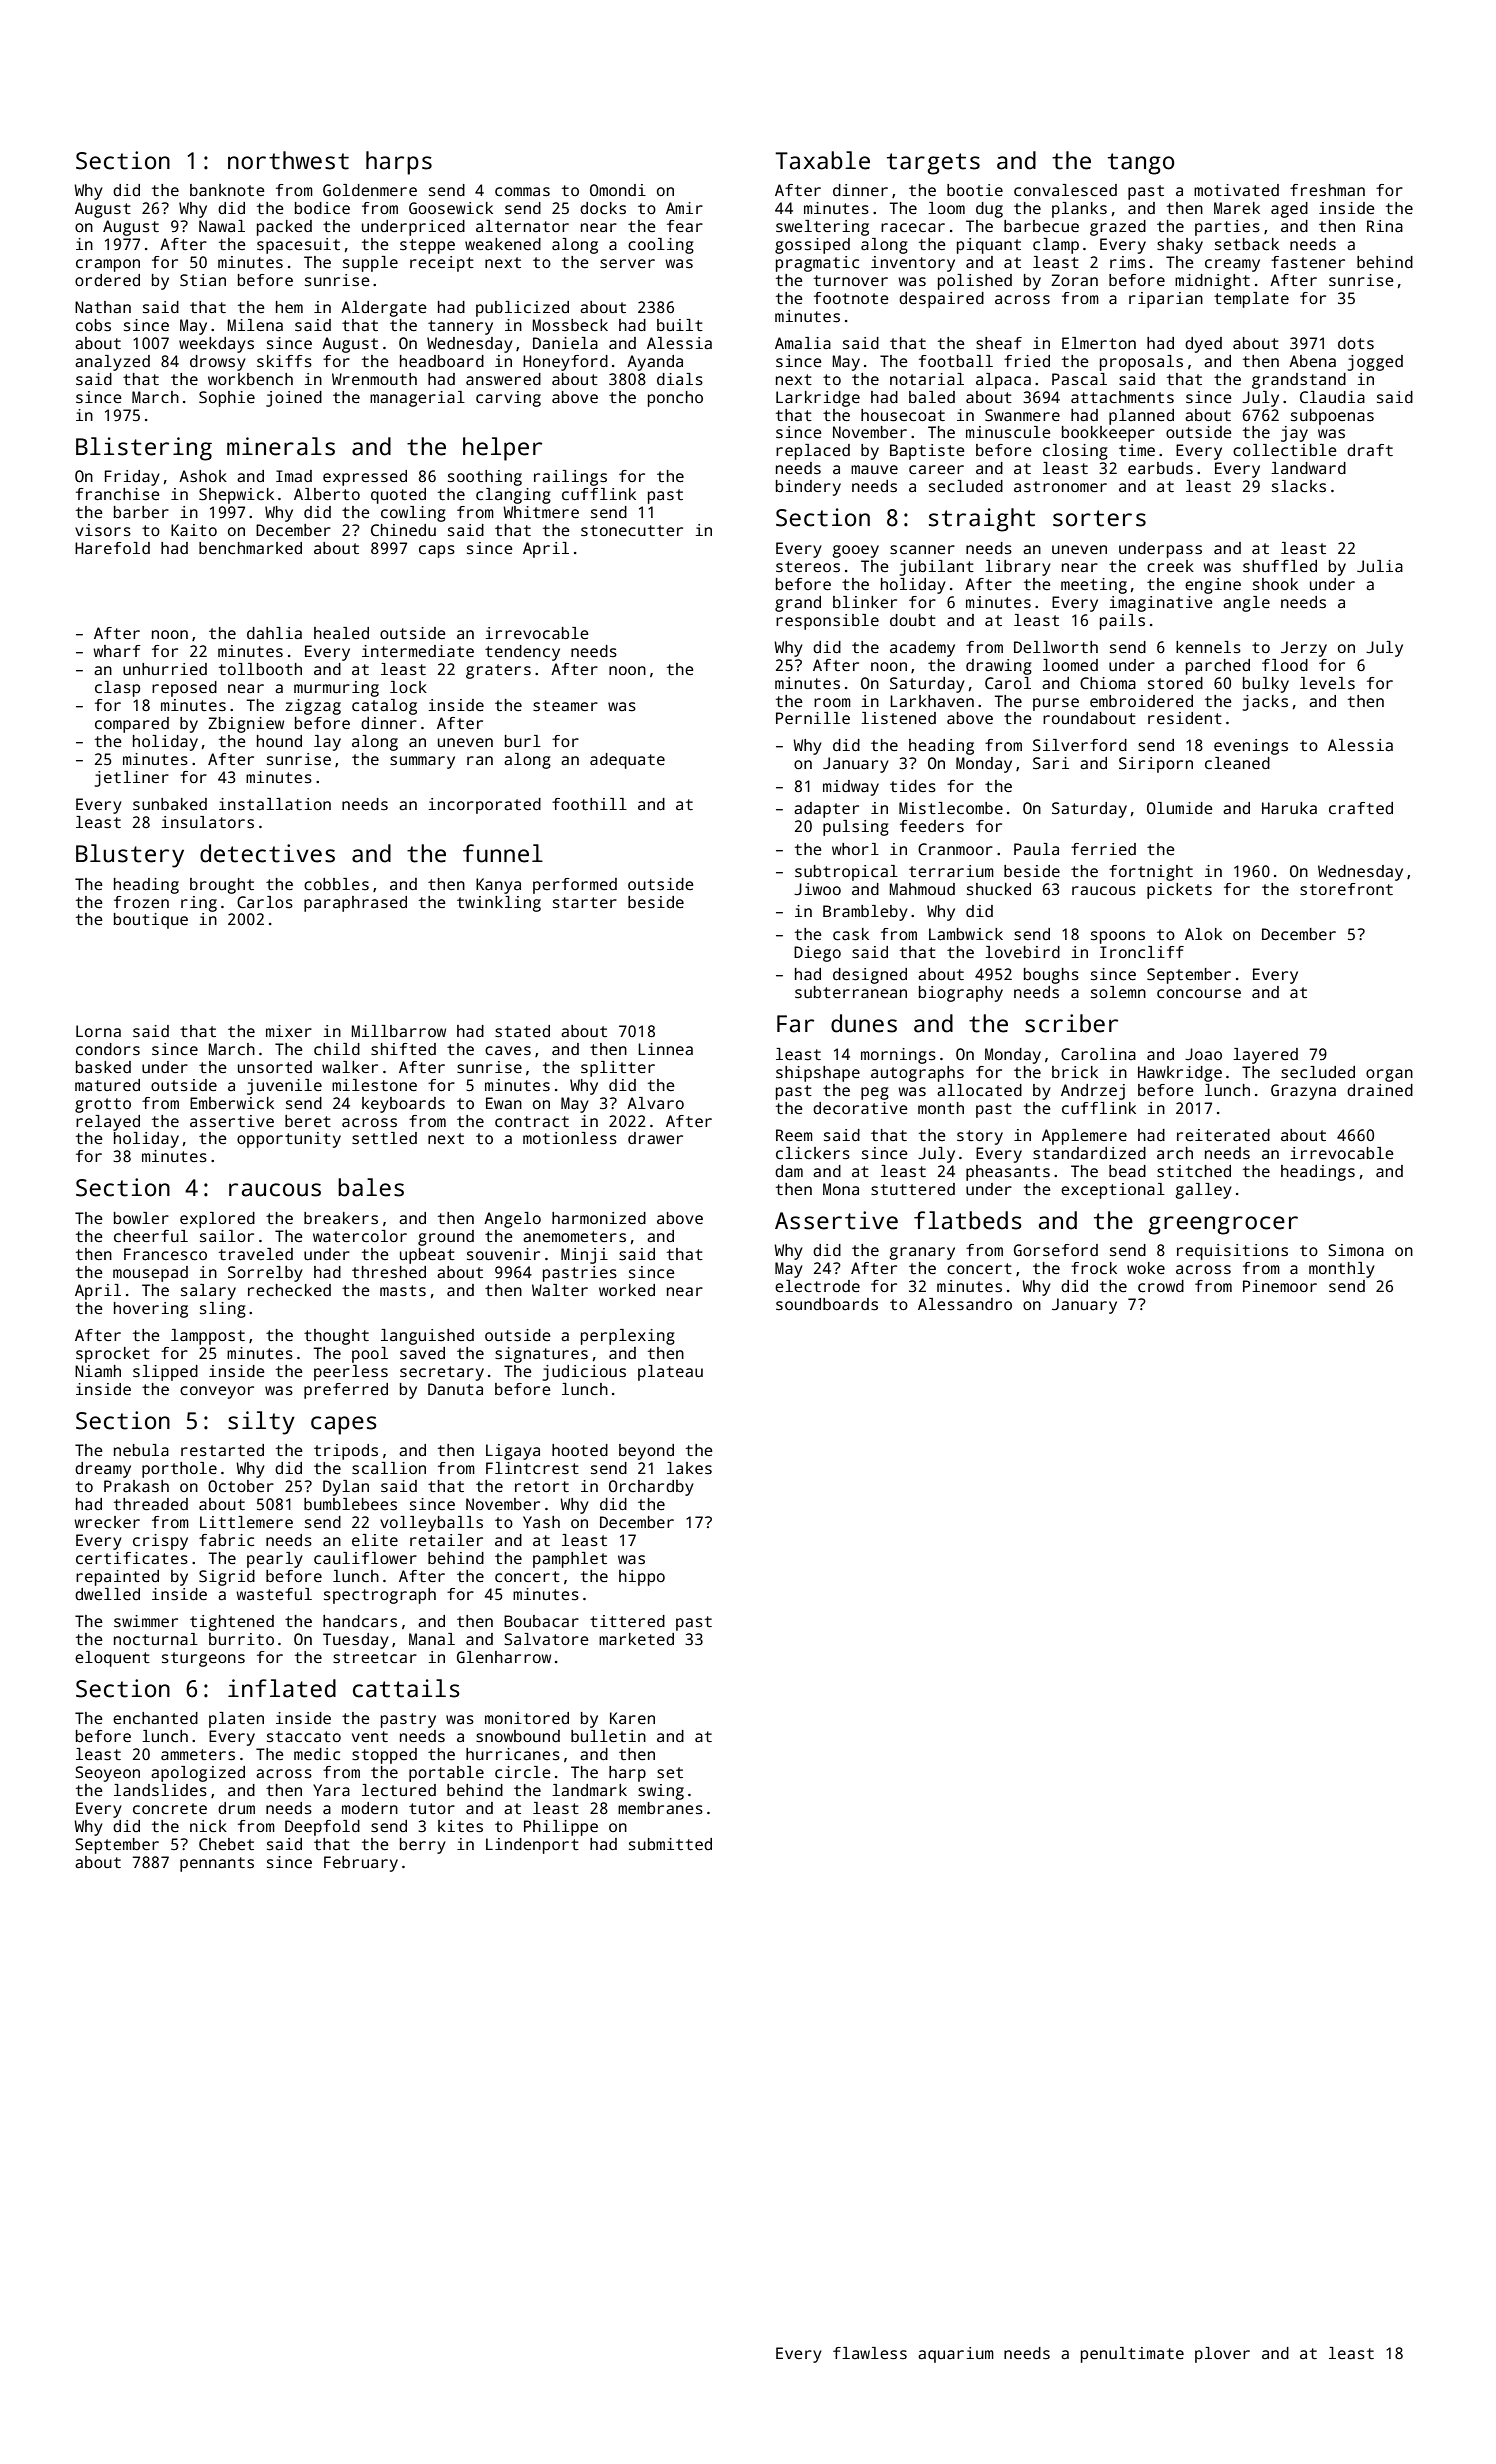  What do you see at coordinates (1236, 190) in the document?
I see `motivated` at bounding box center [1236, 190].
